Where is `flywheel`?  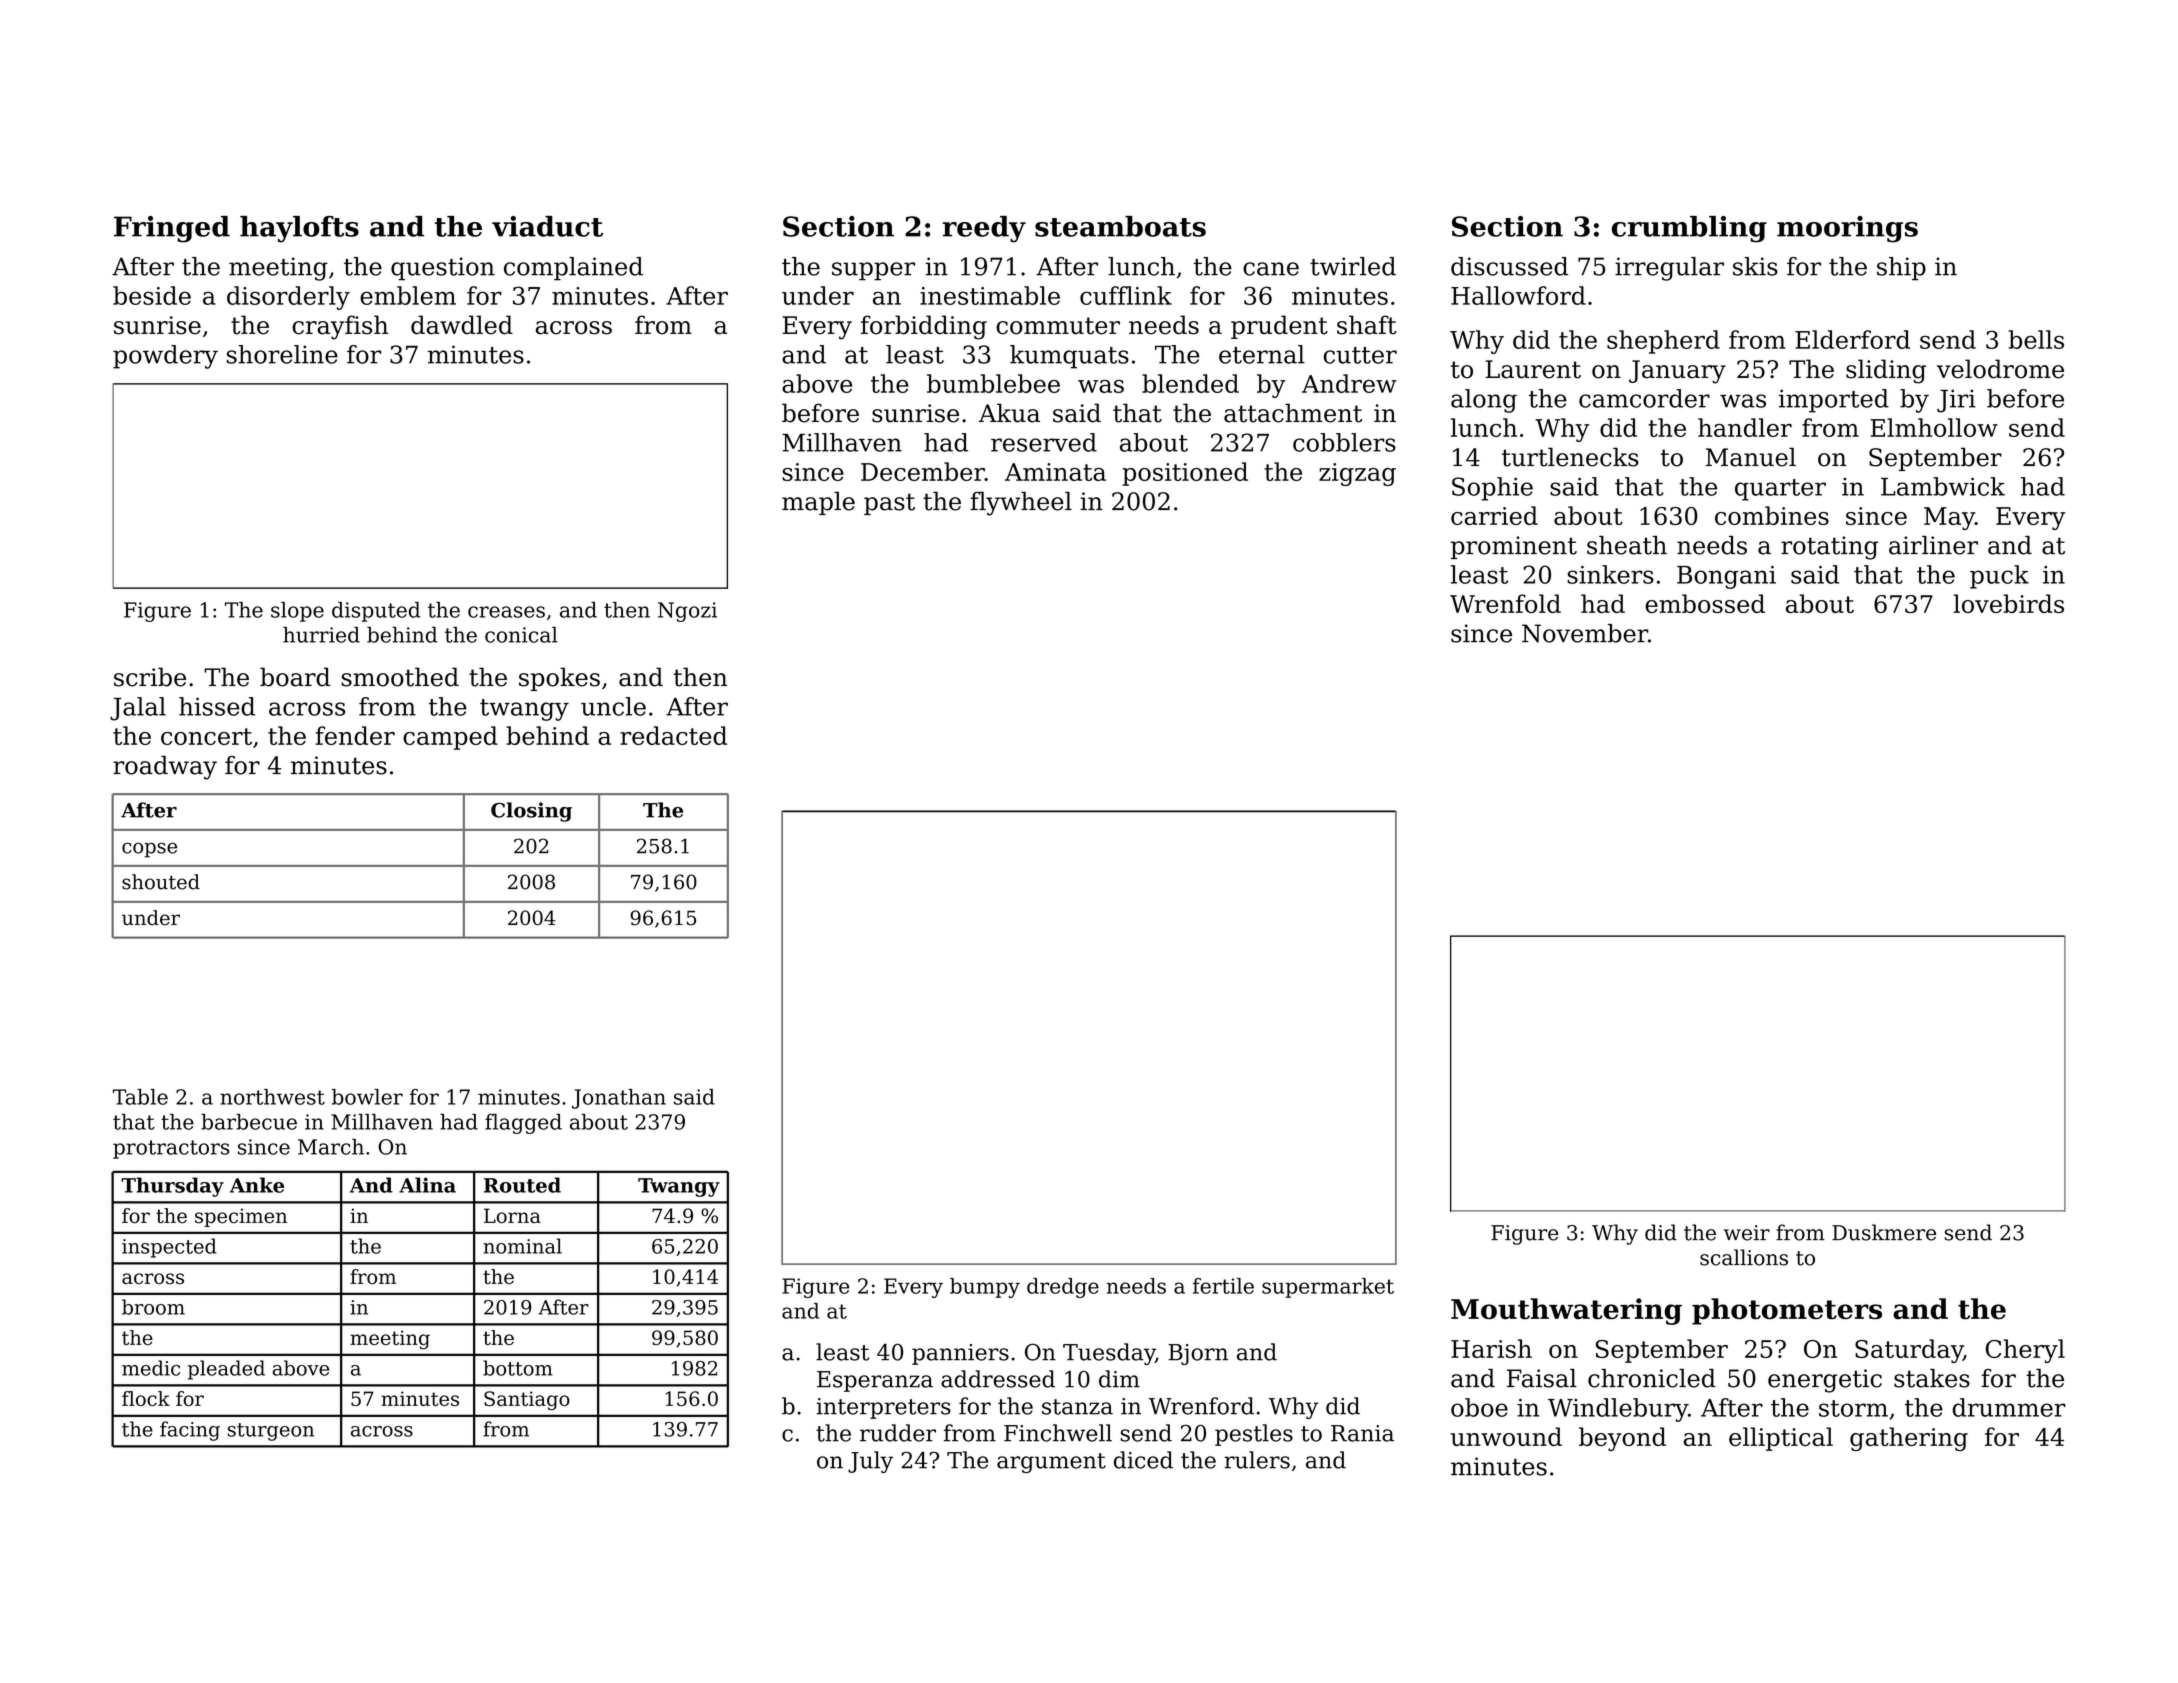 flywheel is located at coordinates (1021, 504).
